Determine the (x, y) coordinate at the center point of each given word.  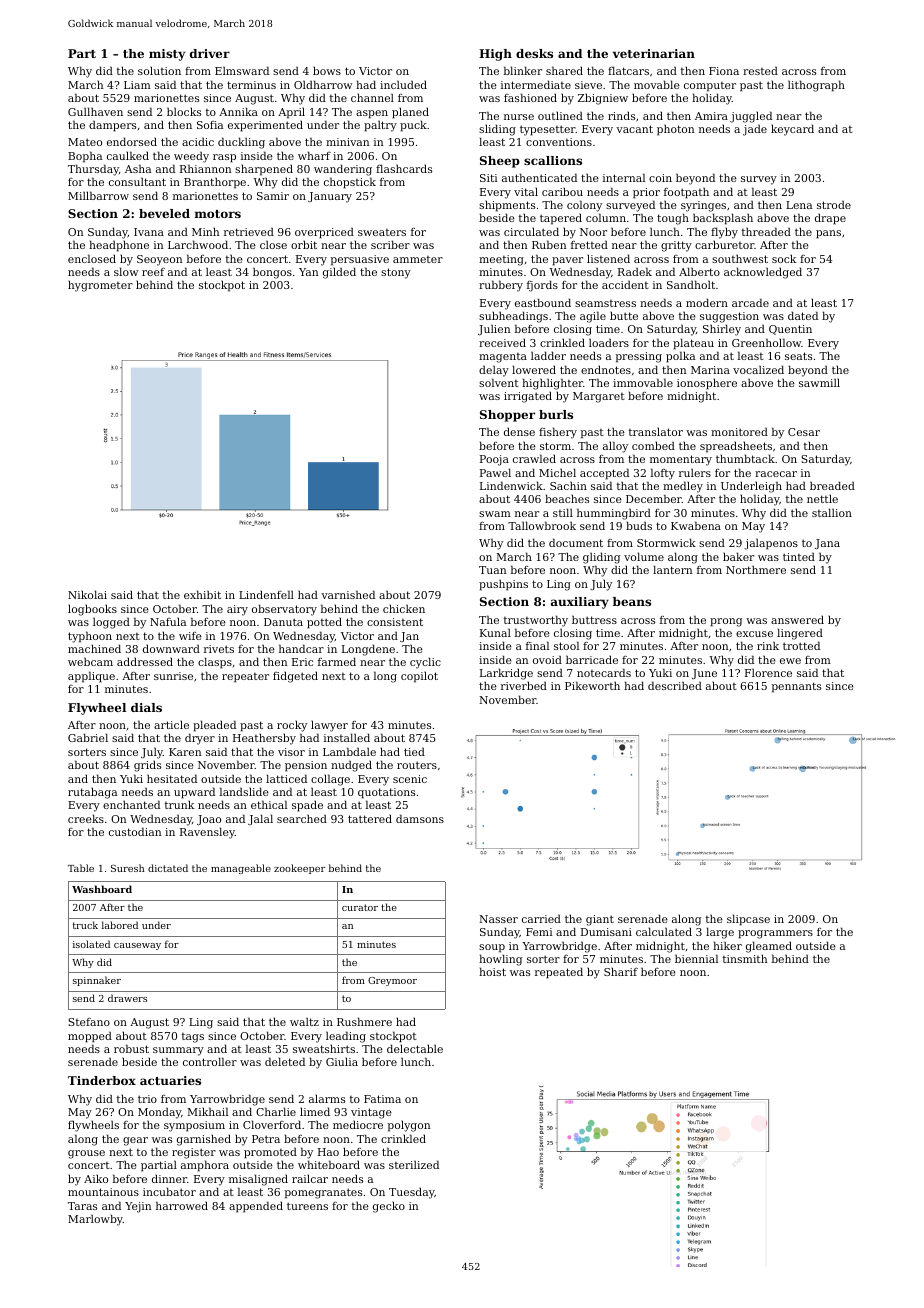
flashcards (404, 168)
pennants (796, 687)
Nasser (498, 919)
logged (111, 623)
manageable (241, 869)
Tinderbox (102, 1080)
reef (153, 272)
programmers (775, 934)
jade (755, 130)
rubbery (501, 286)
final (537, 645)
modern (707, 302)
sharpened (264, 170)
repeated (559, 973)
